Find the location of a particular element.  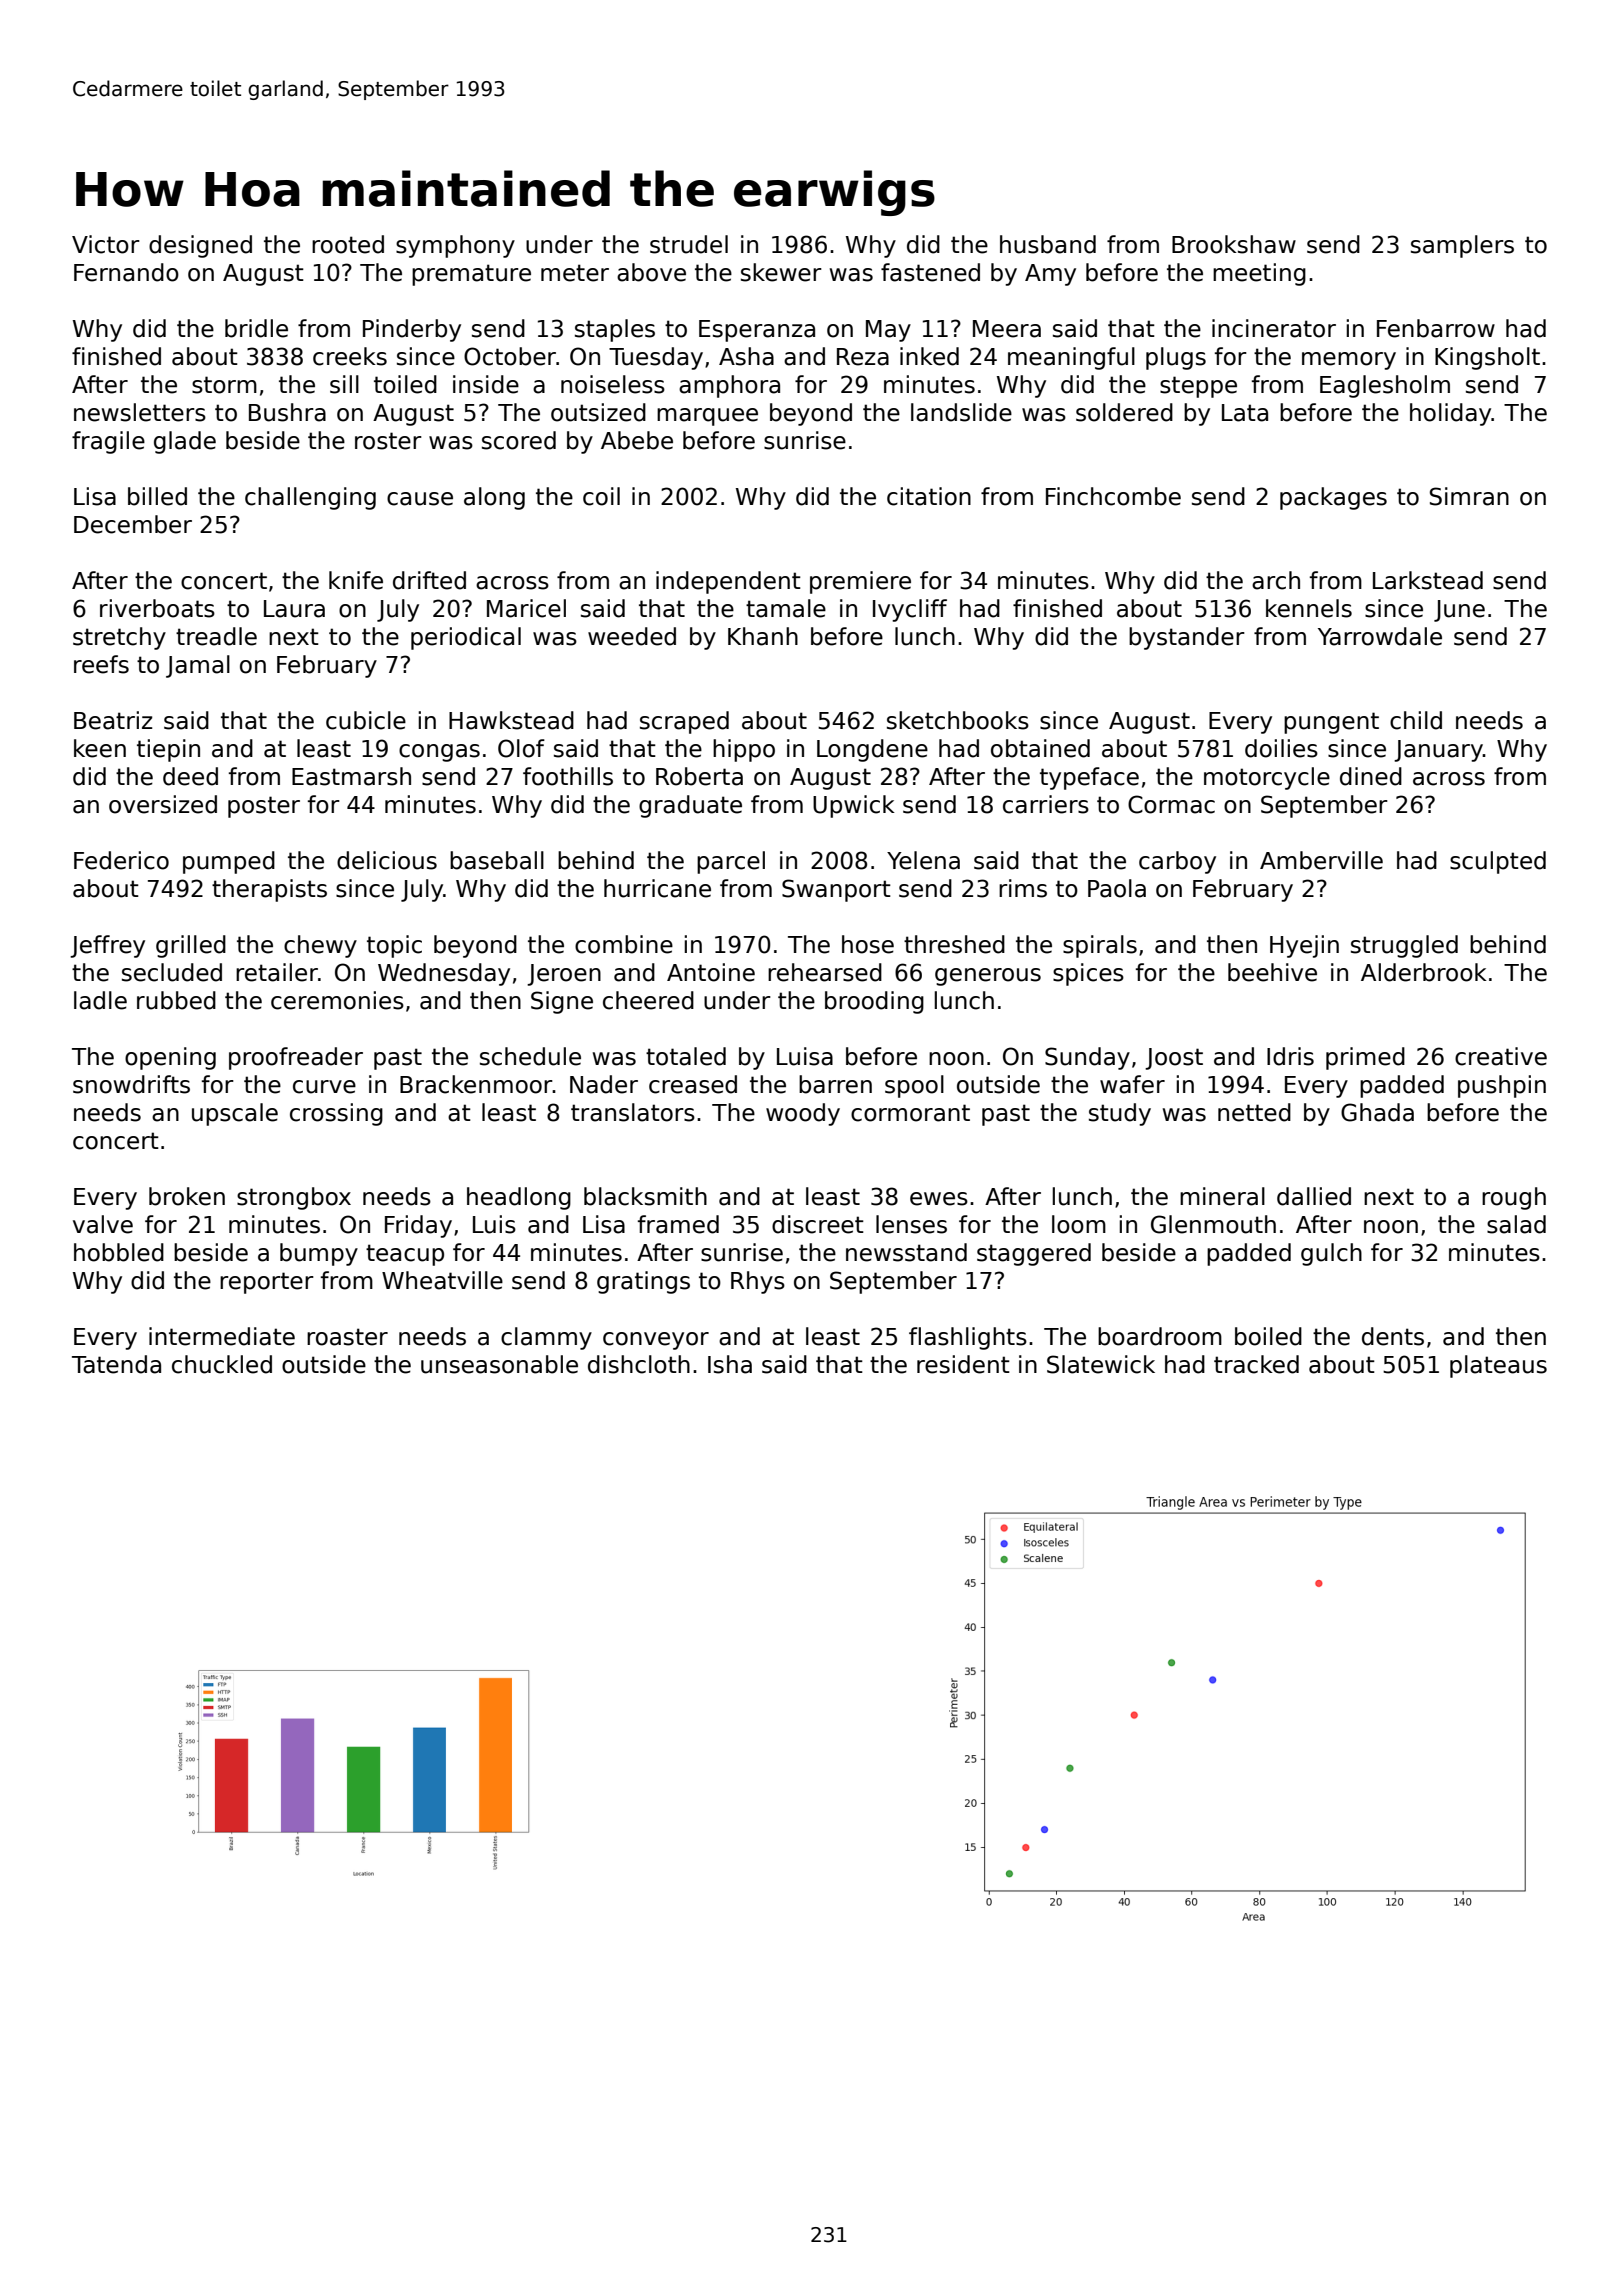

Kingsholt is located at coordinates (1487, 358).
